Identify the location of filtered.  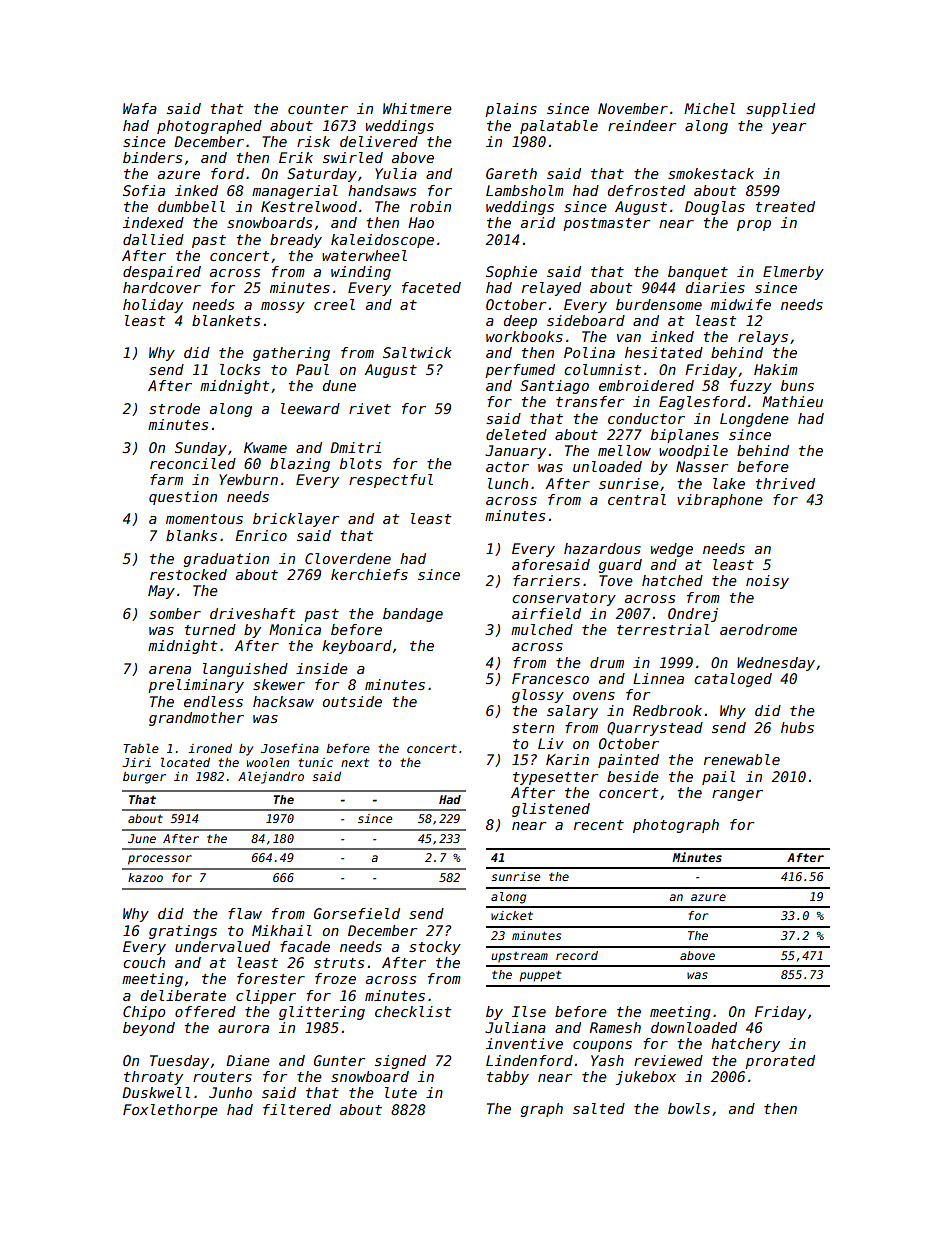
(297, 1109).
